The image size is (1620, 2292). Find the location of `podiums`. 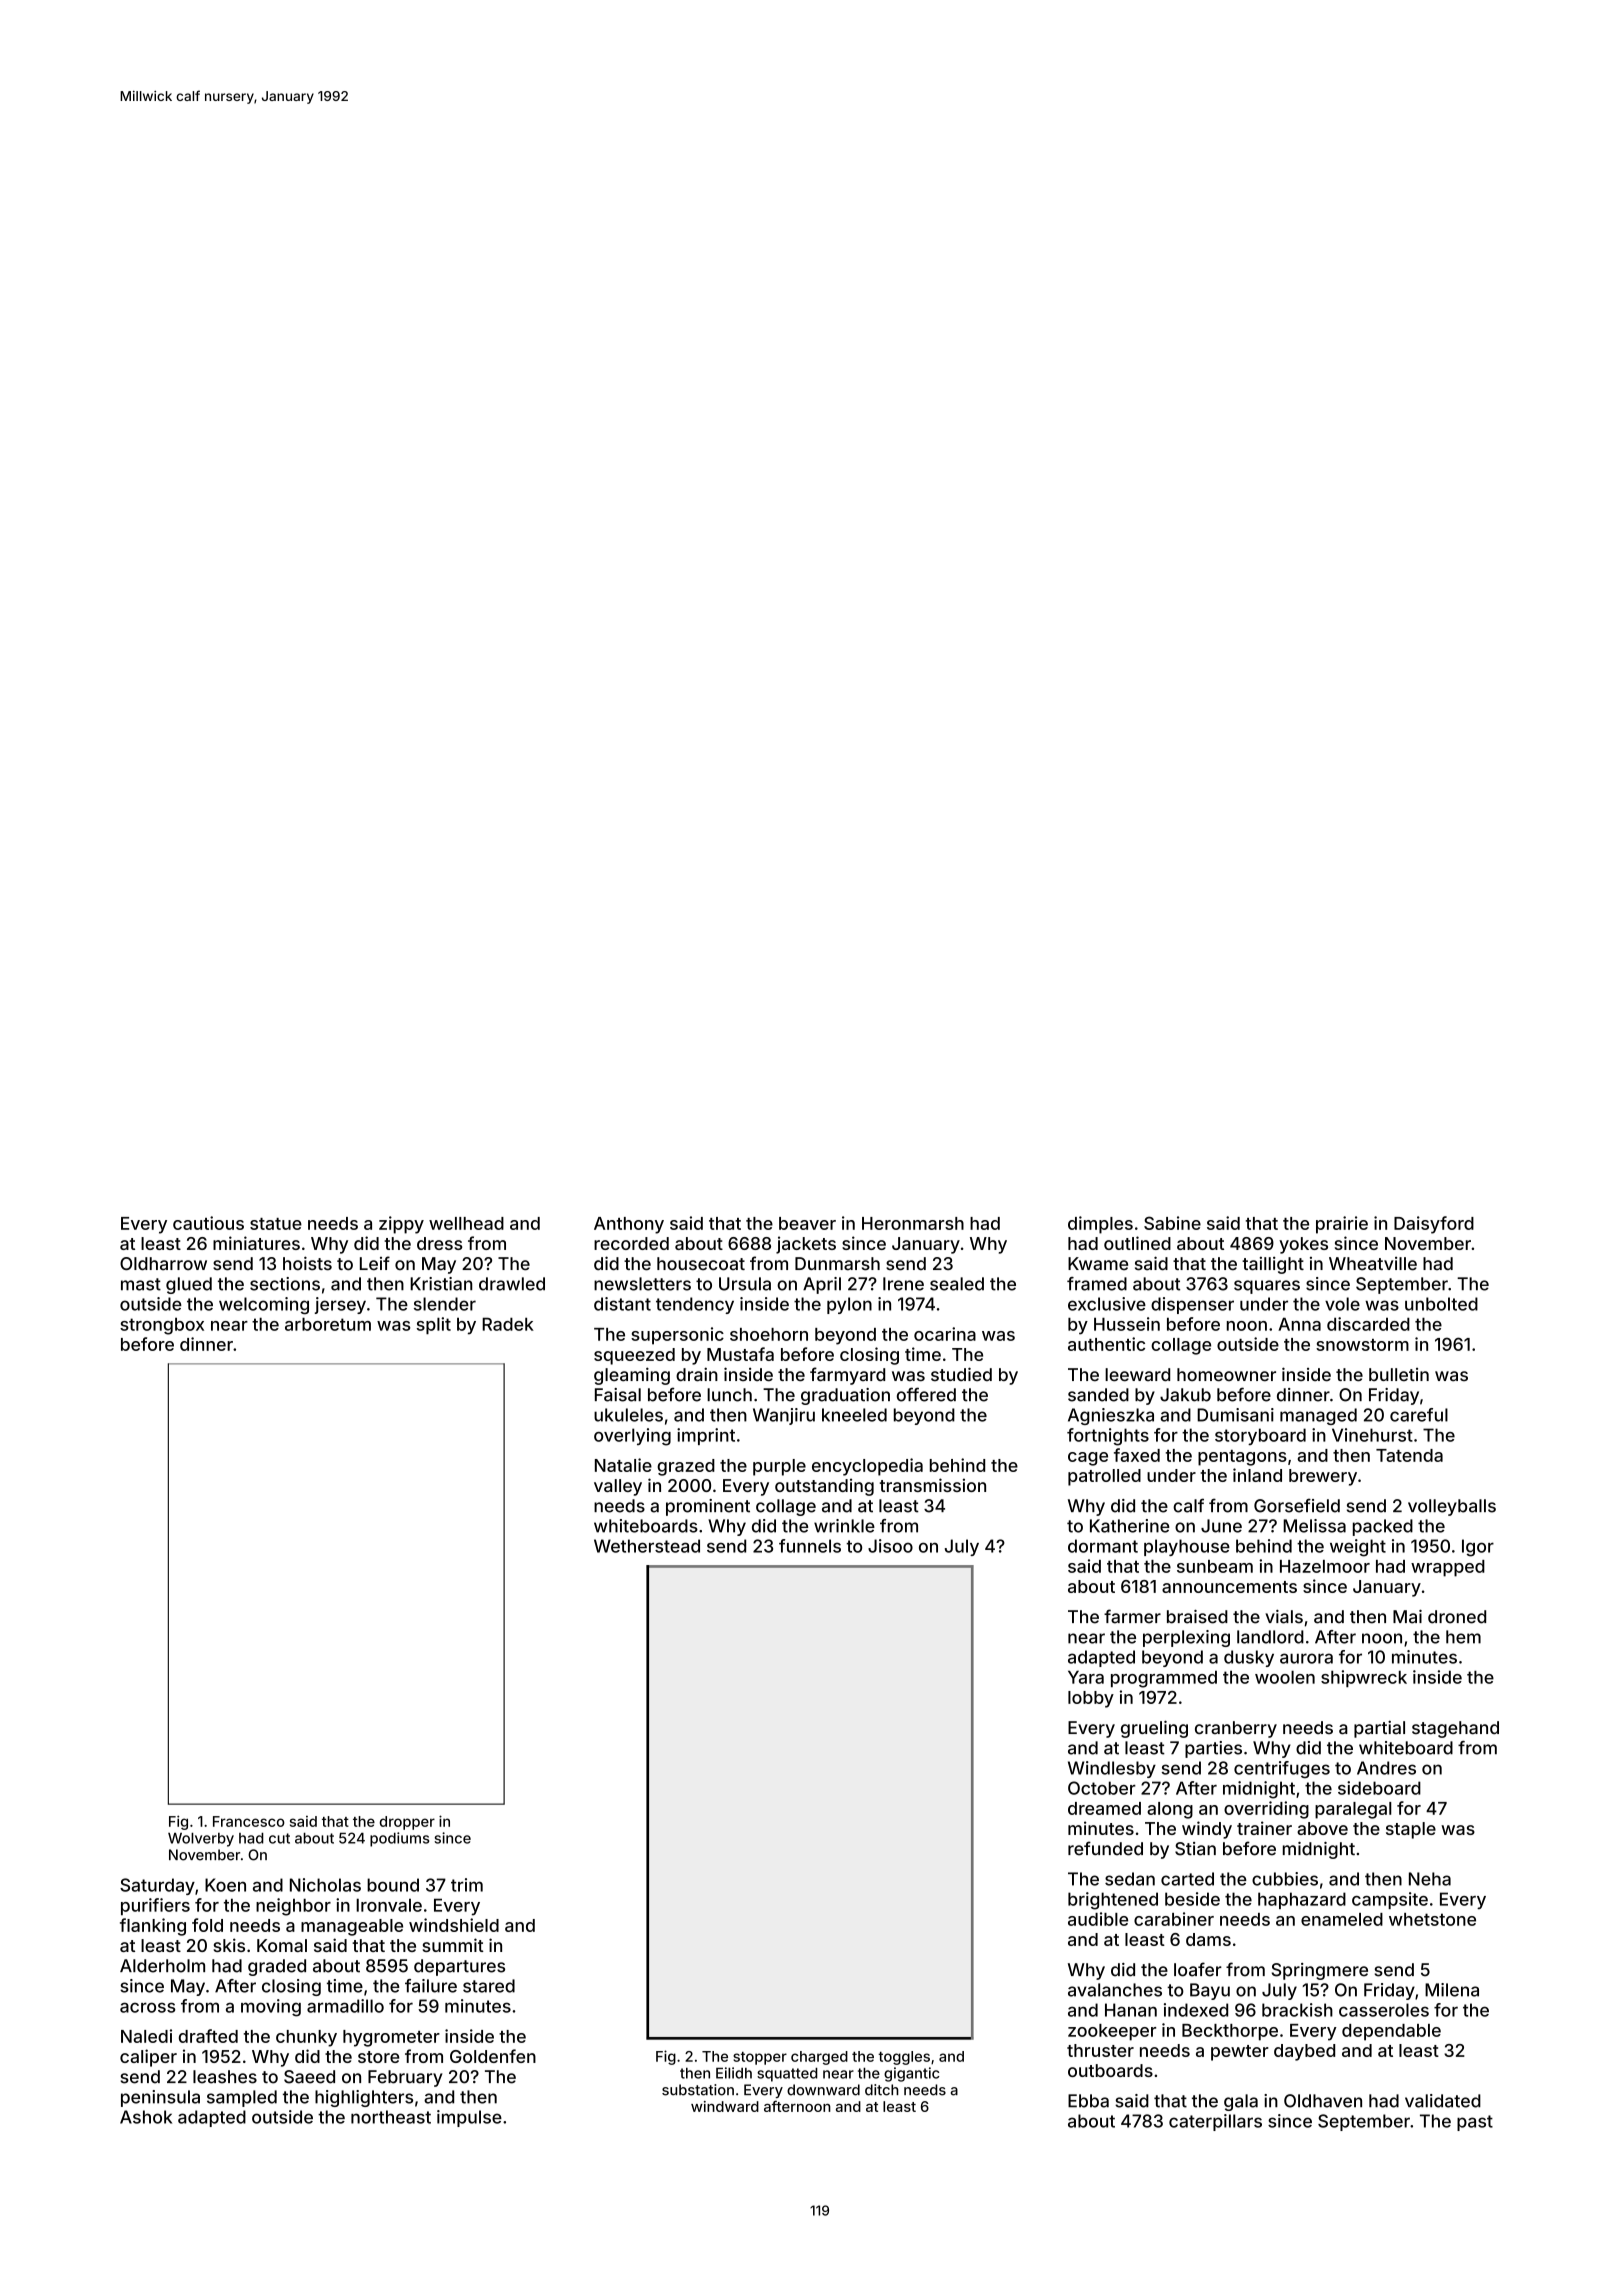

podiums is located at coordinates (399, 1839).
